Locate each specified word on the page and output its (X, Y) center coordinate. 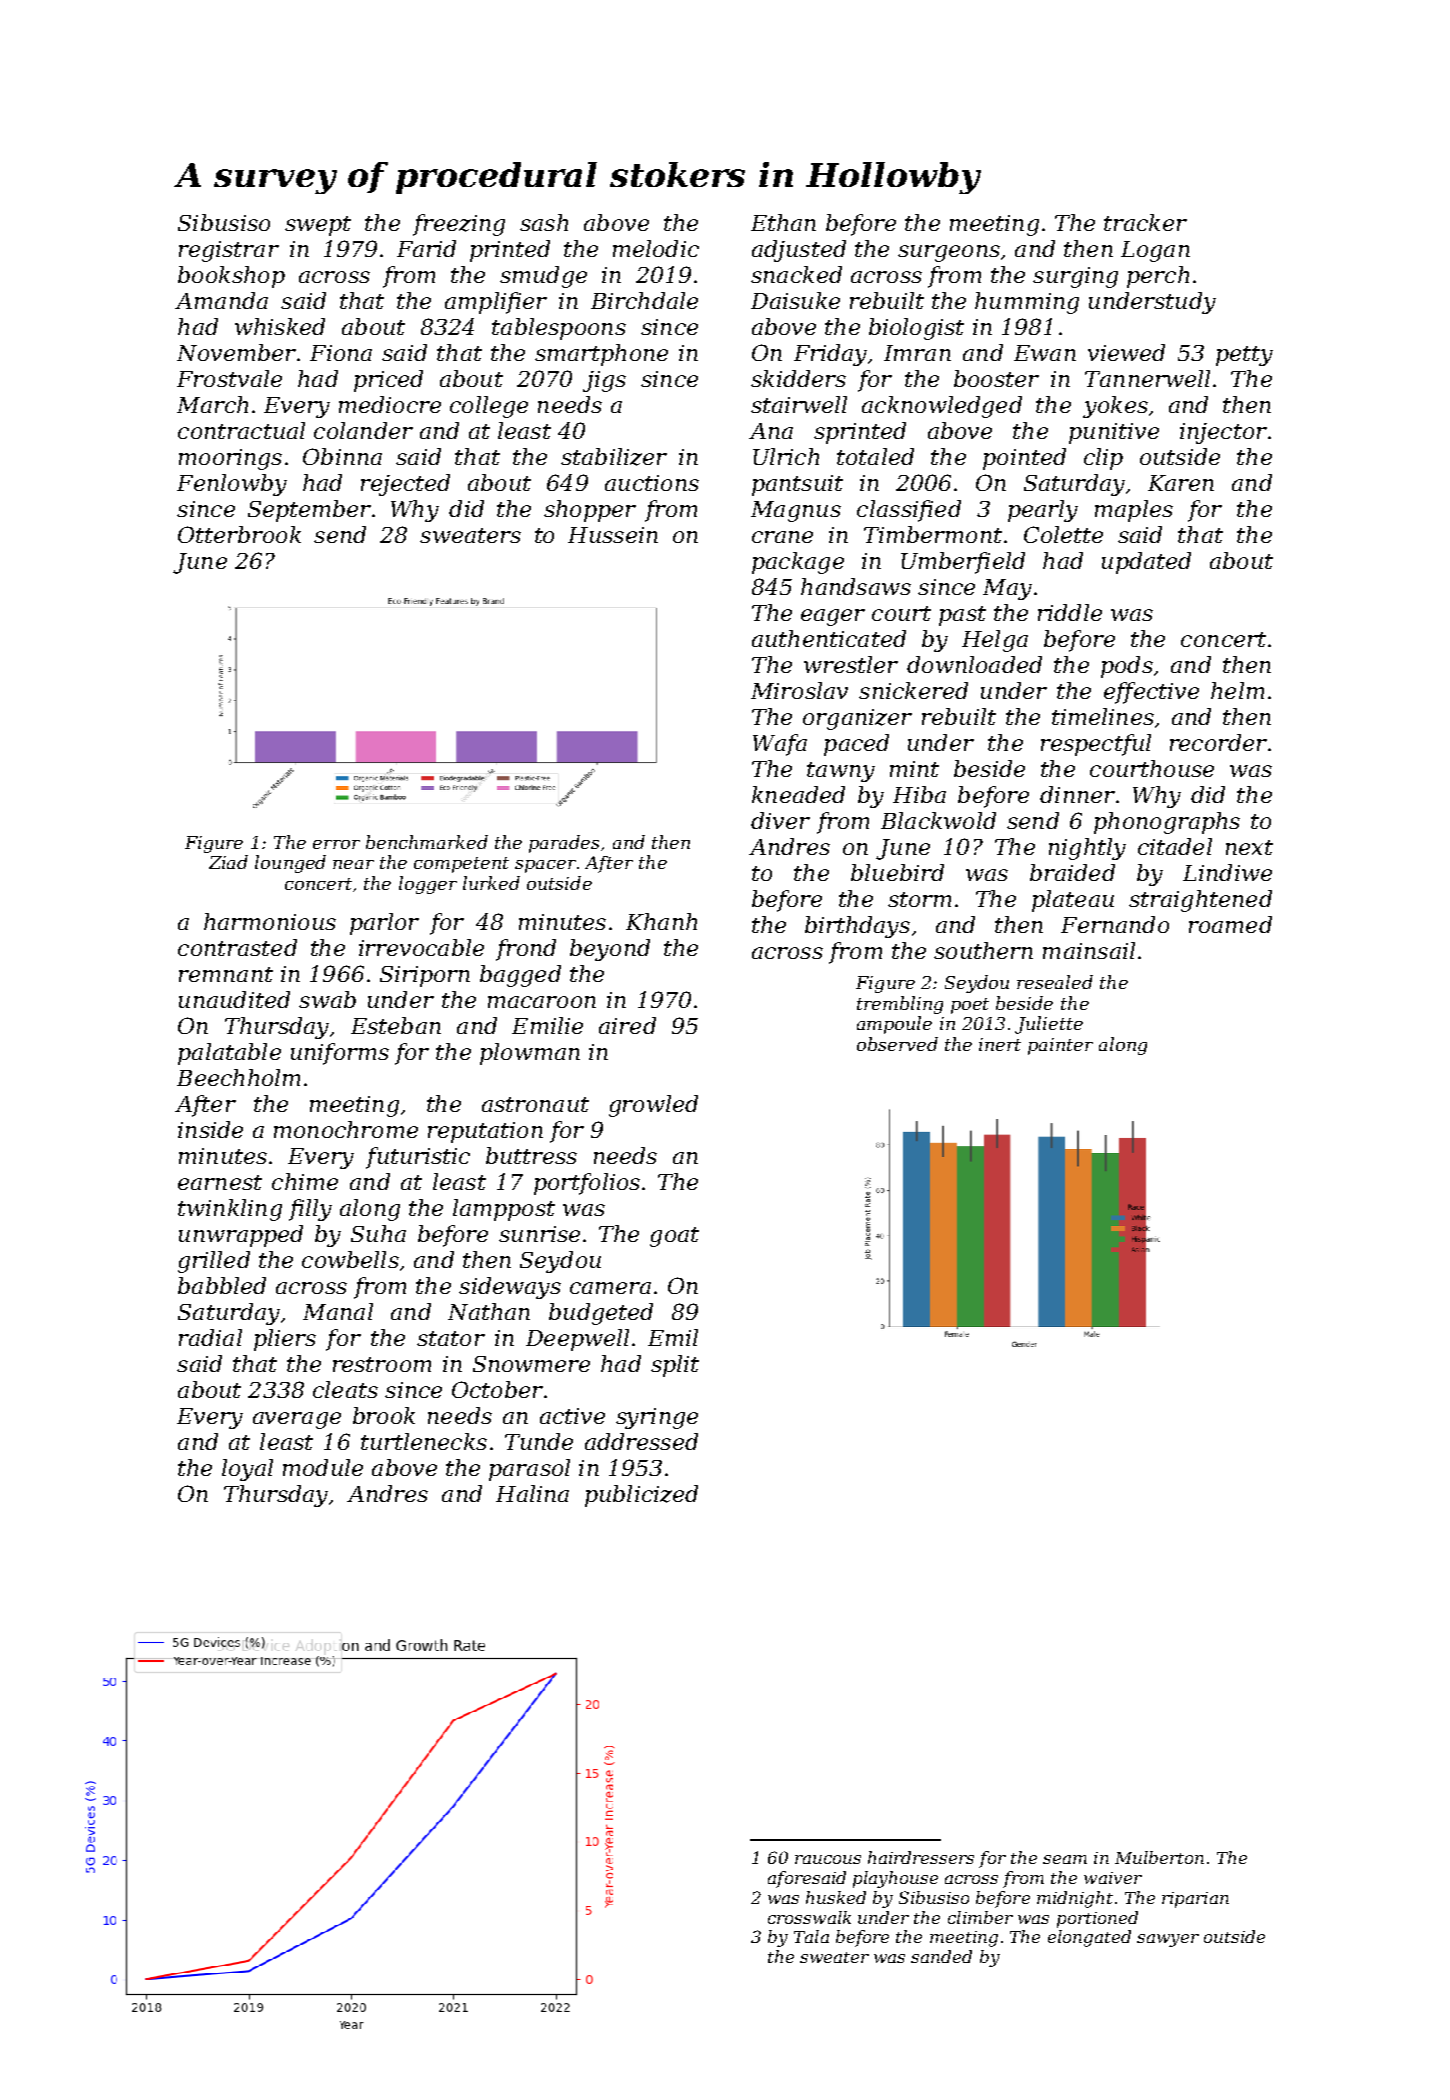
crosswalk (809, 1917)
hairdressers (921, 1857)
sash (544, 222)
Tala (811, 1936)
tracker (1145, 222)
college (489, 407)
